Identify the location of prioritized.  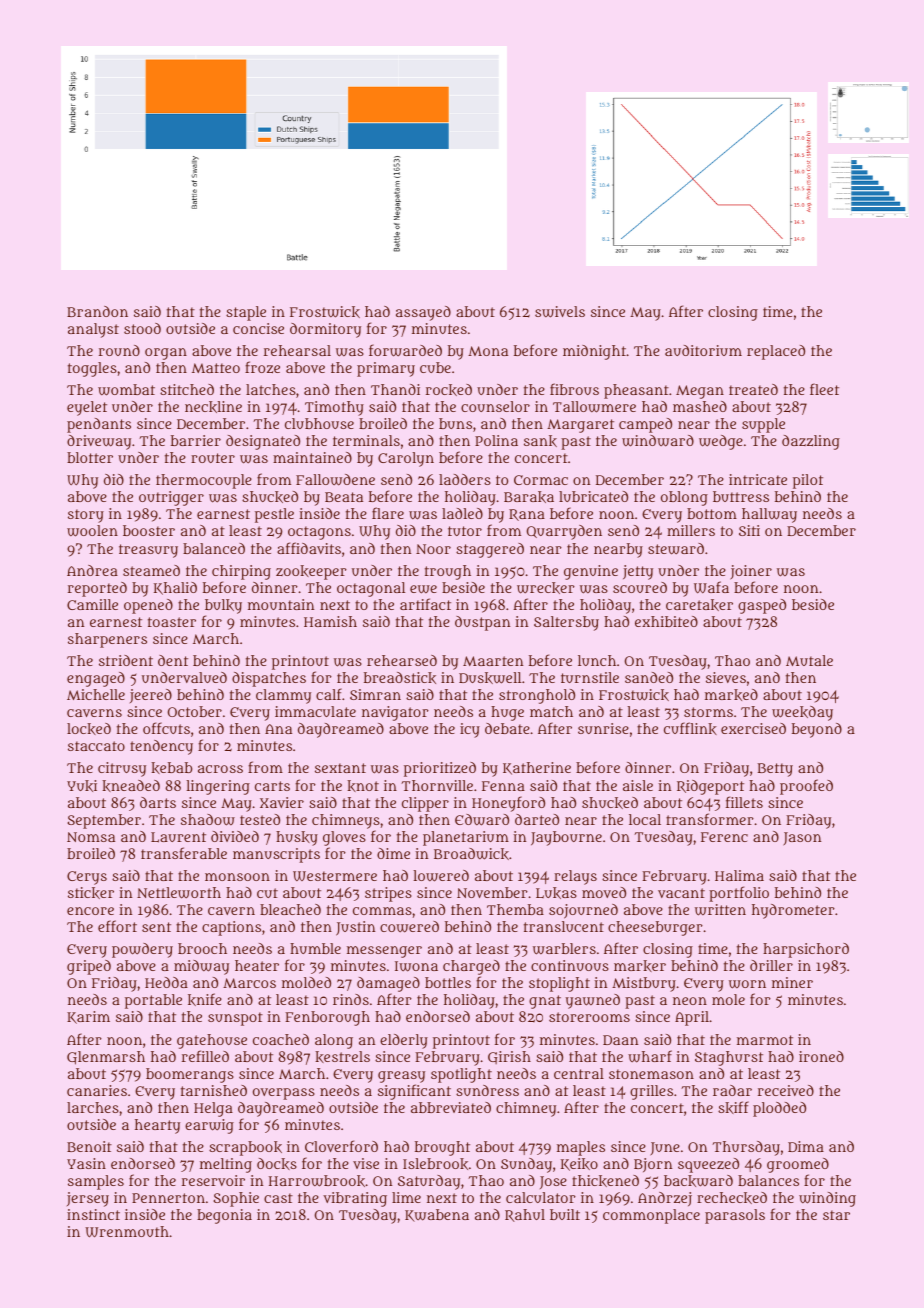
(440, 769).
